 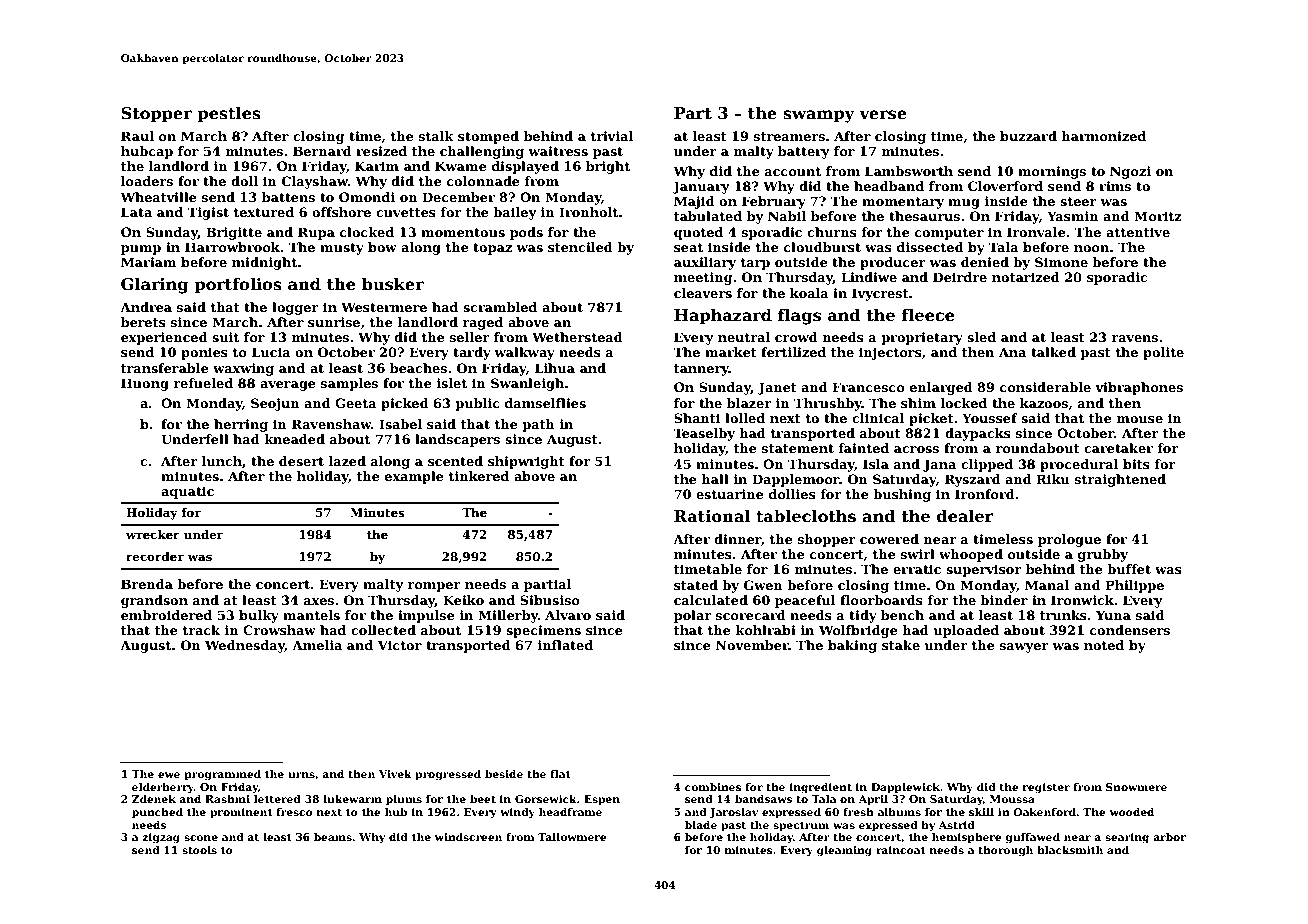 I want to click on scrambled, so click(x=500, y=307).
